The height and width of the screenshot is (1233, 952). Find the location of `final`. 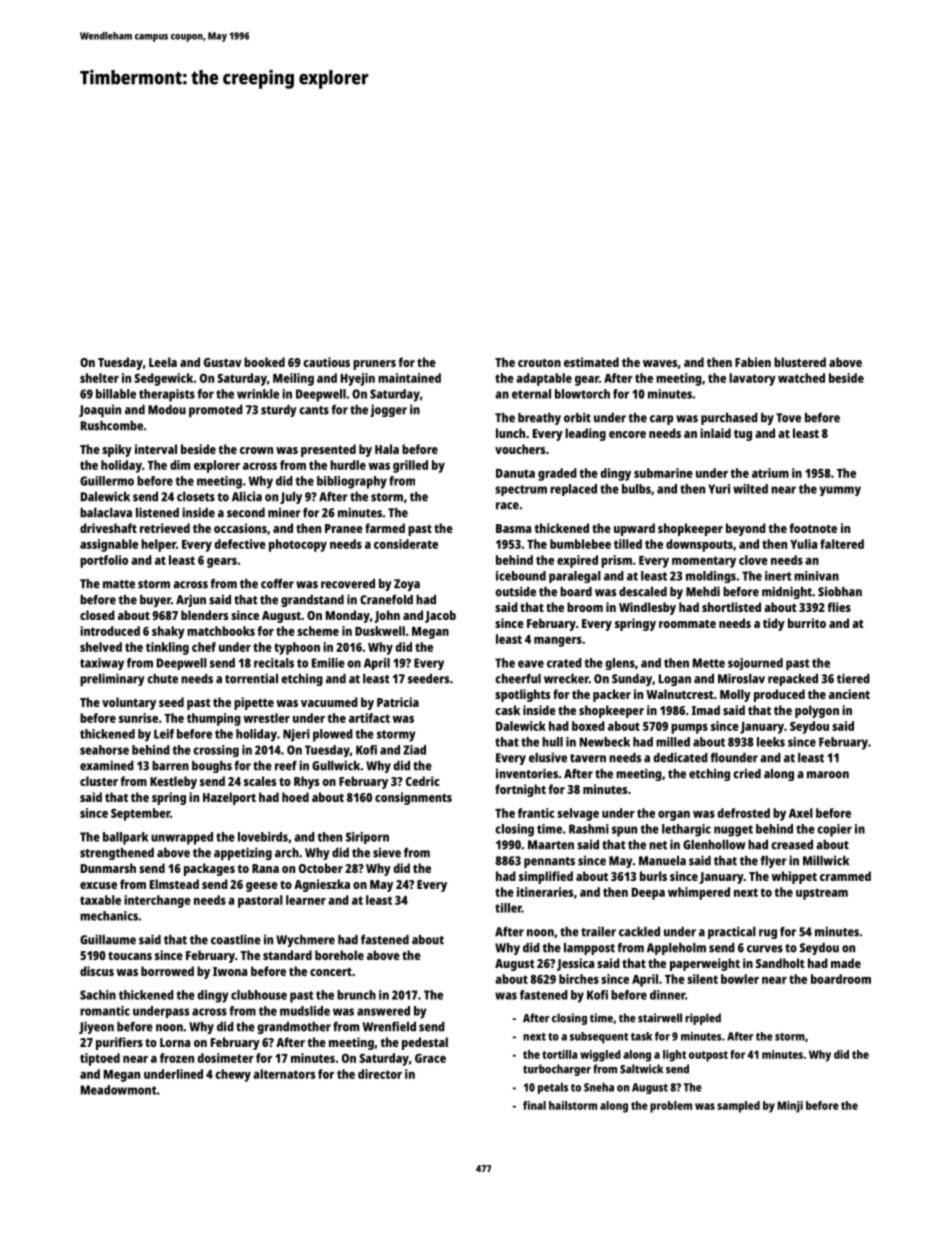

final is located at coordinates (534, 1105).
